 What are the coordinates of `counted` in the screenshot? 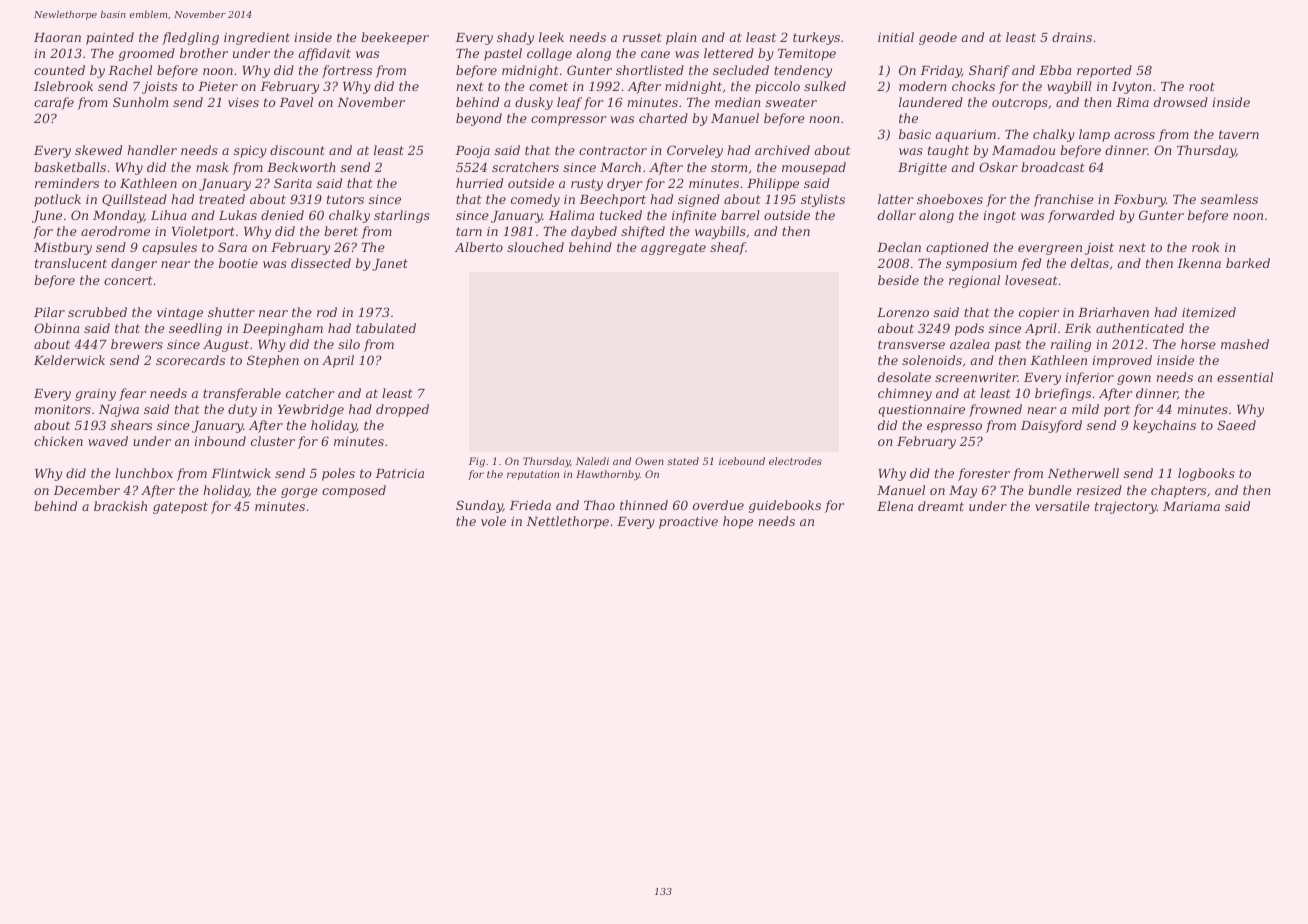 It's located at (59, 70).
